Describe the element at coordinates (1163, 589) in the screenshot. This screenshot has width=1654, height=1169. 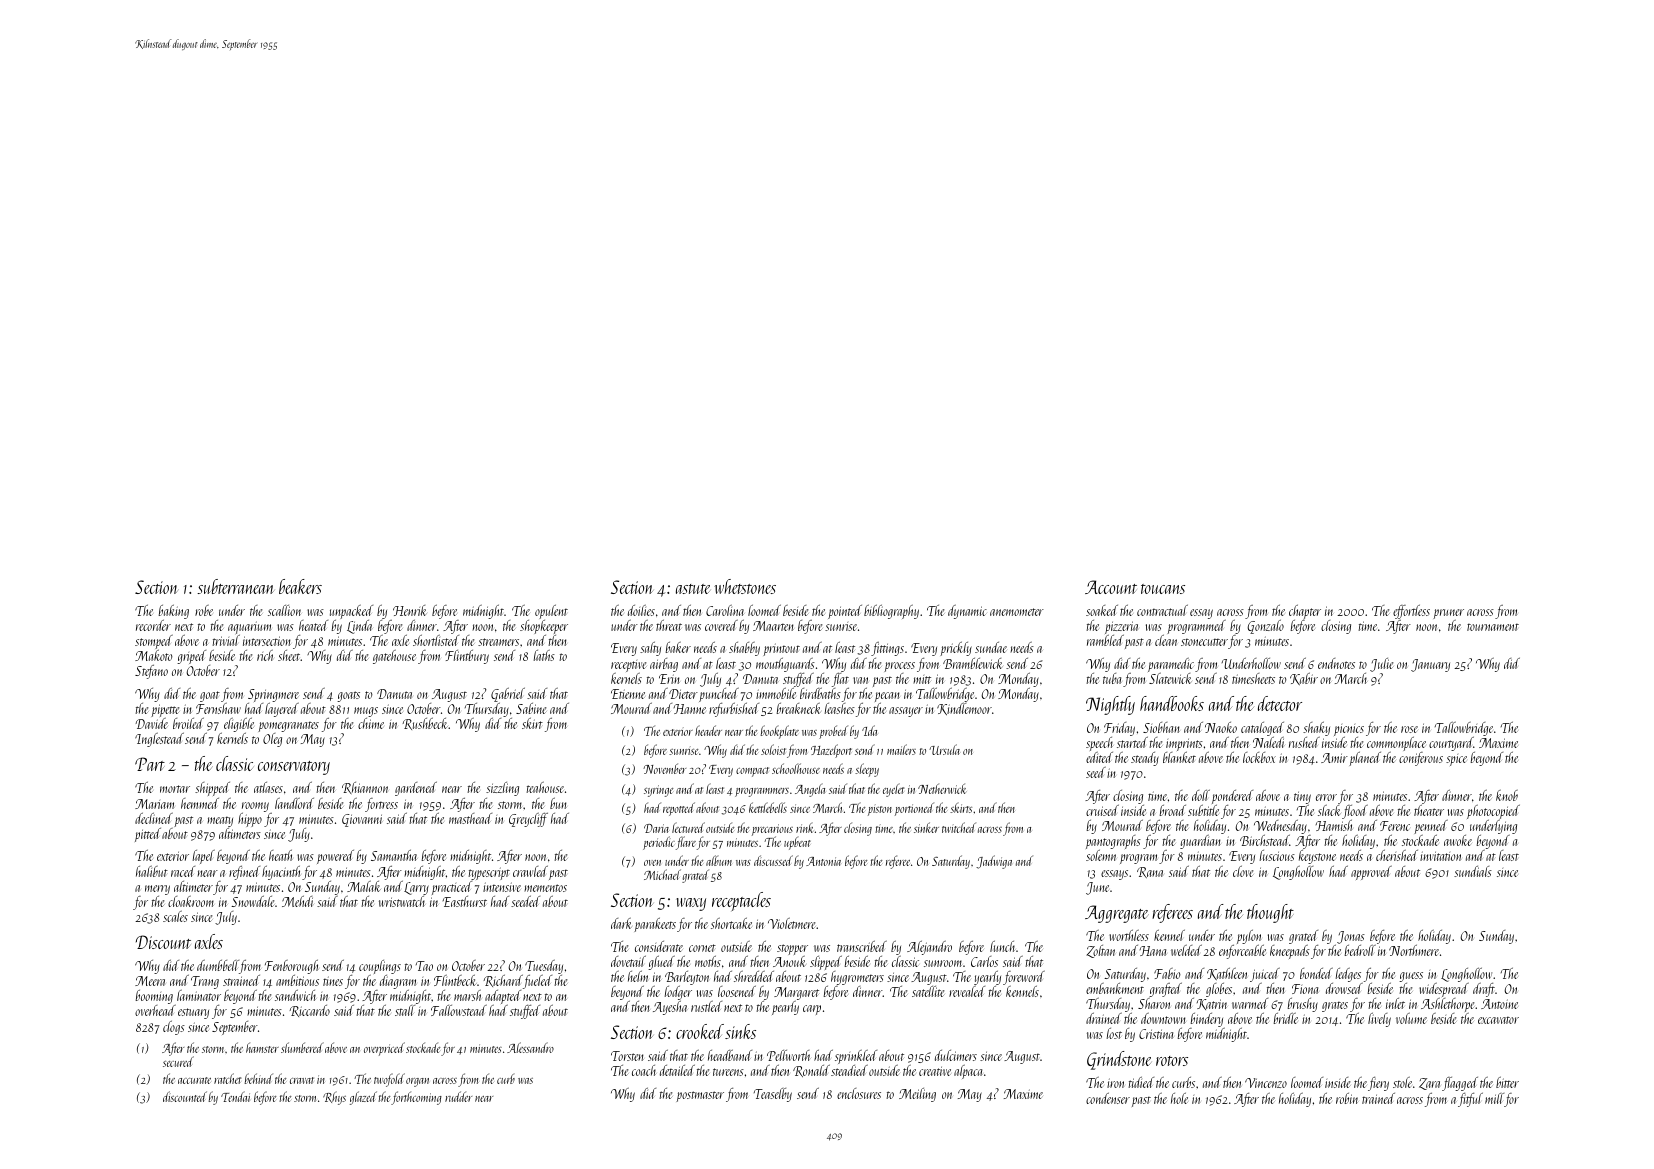
I see `toucans` at that location.
